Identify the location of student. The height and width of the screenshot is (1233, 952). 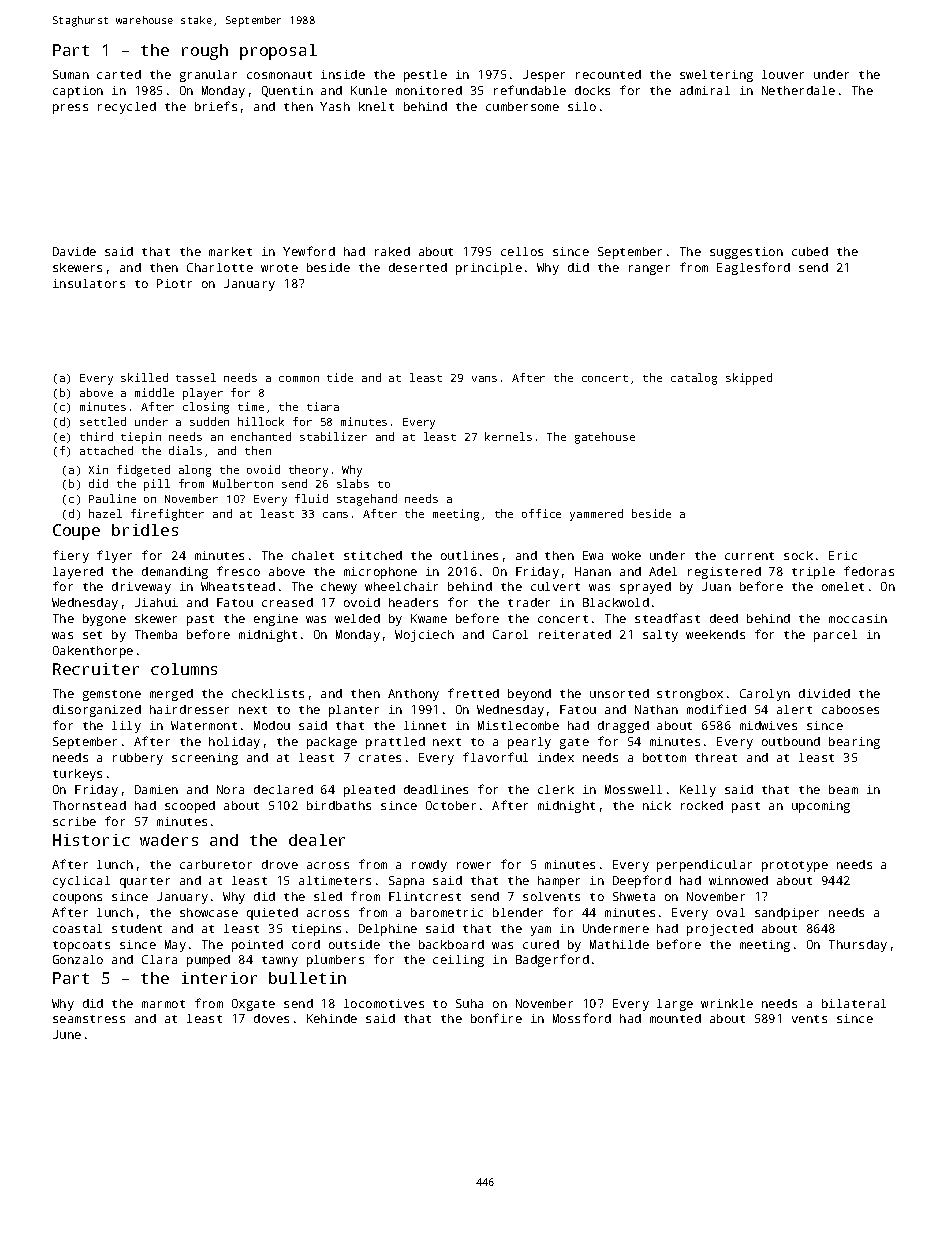
(137, 928).
